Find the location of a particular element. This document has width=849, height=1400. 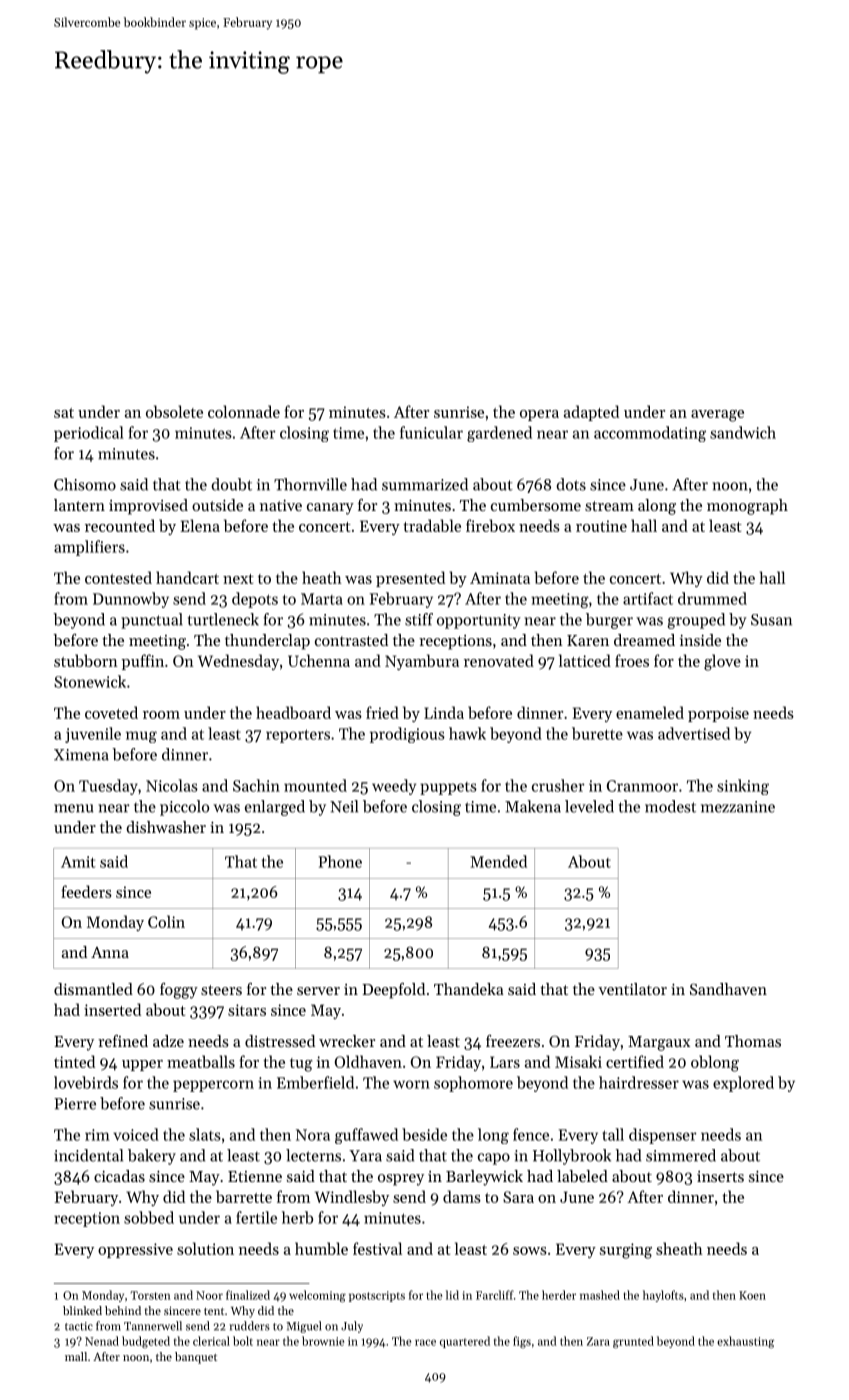

opera is located at coordinates (539, 415).
